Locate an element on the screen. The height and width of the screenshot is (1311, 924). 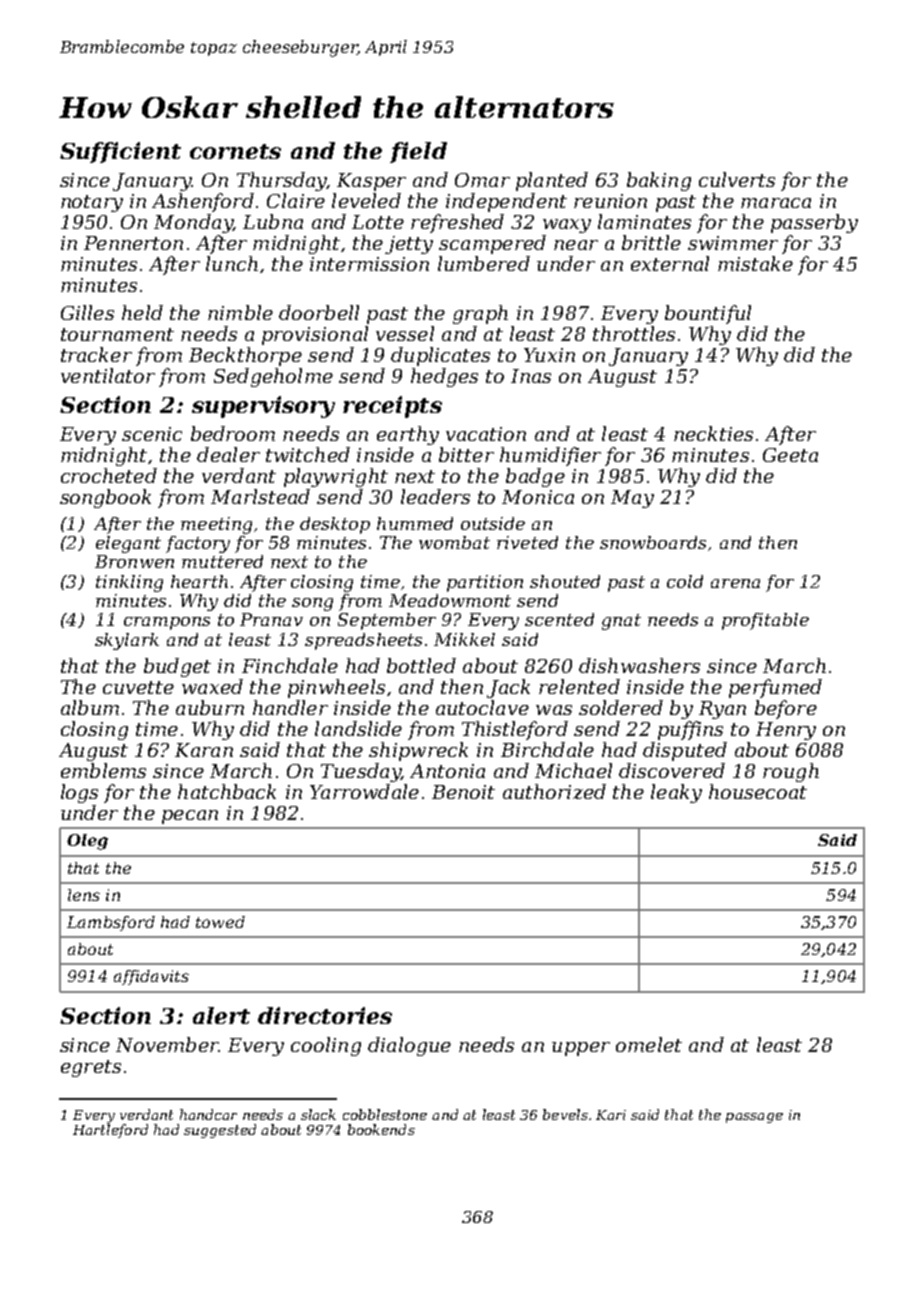
towed is located at coordinates (220, 922).
